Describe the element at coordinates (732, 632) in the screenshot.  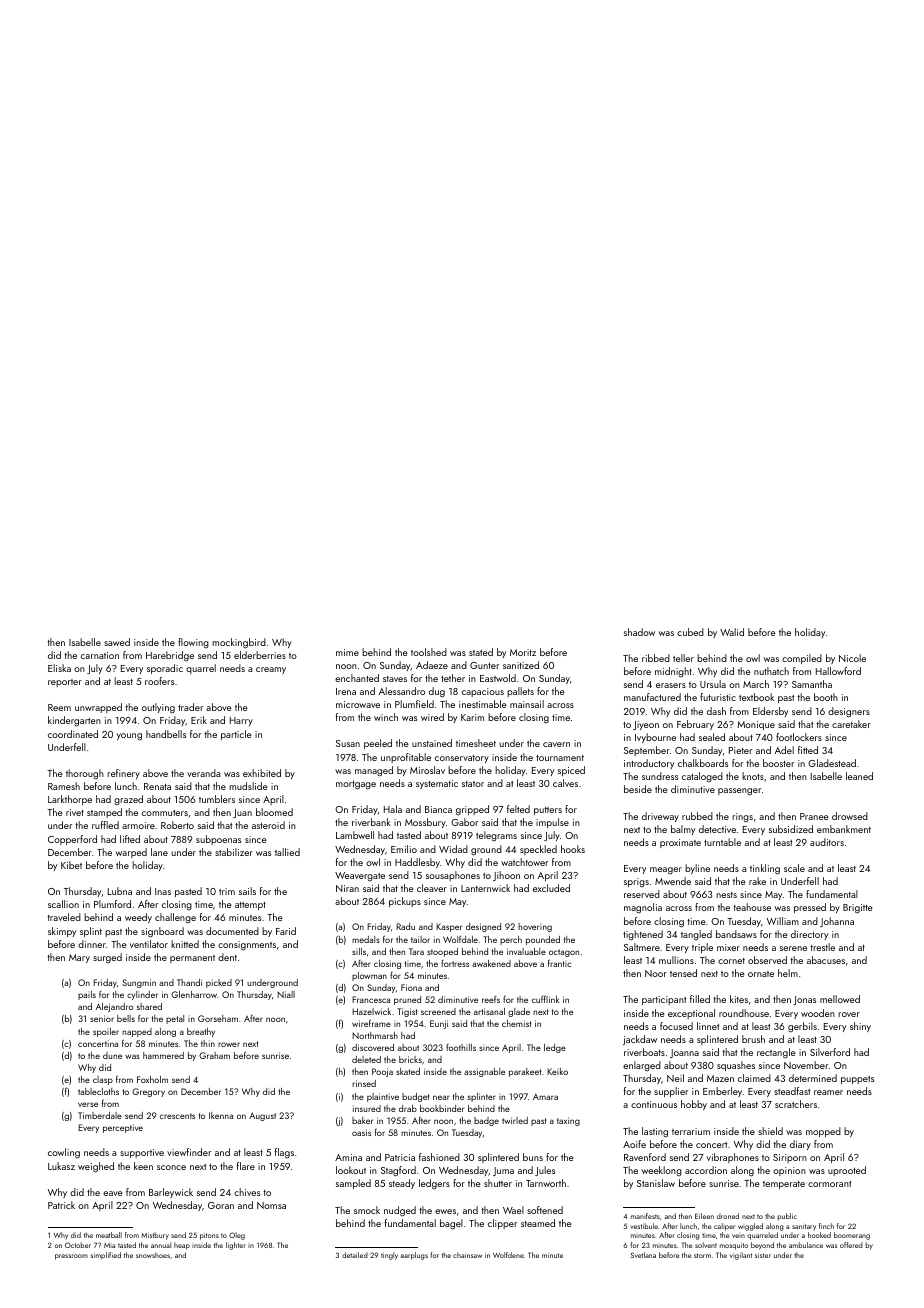
I see `Walid` at that location.
